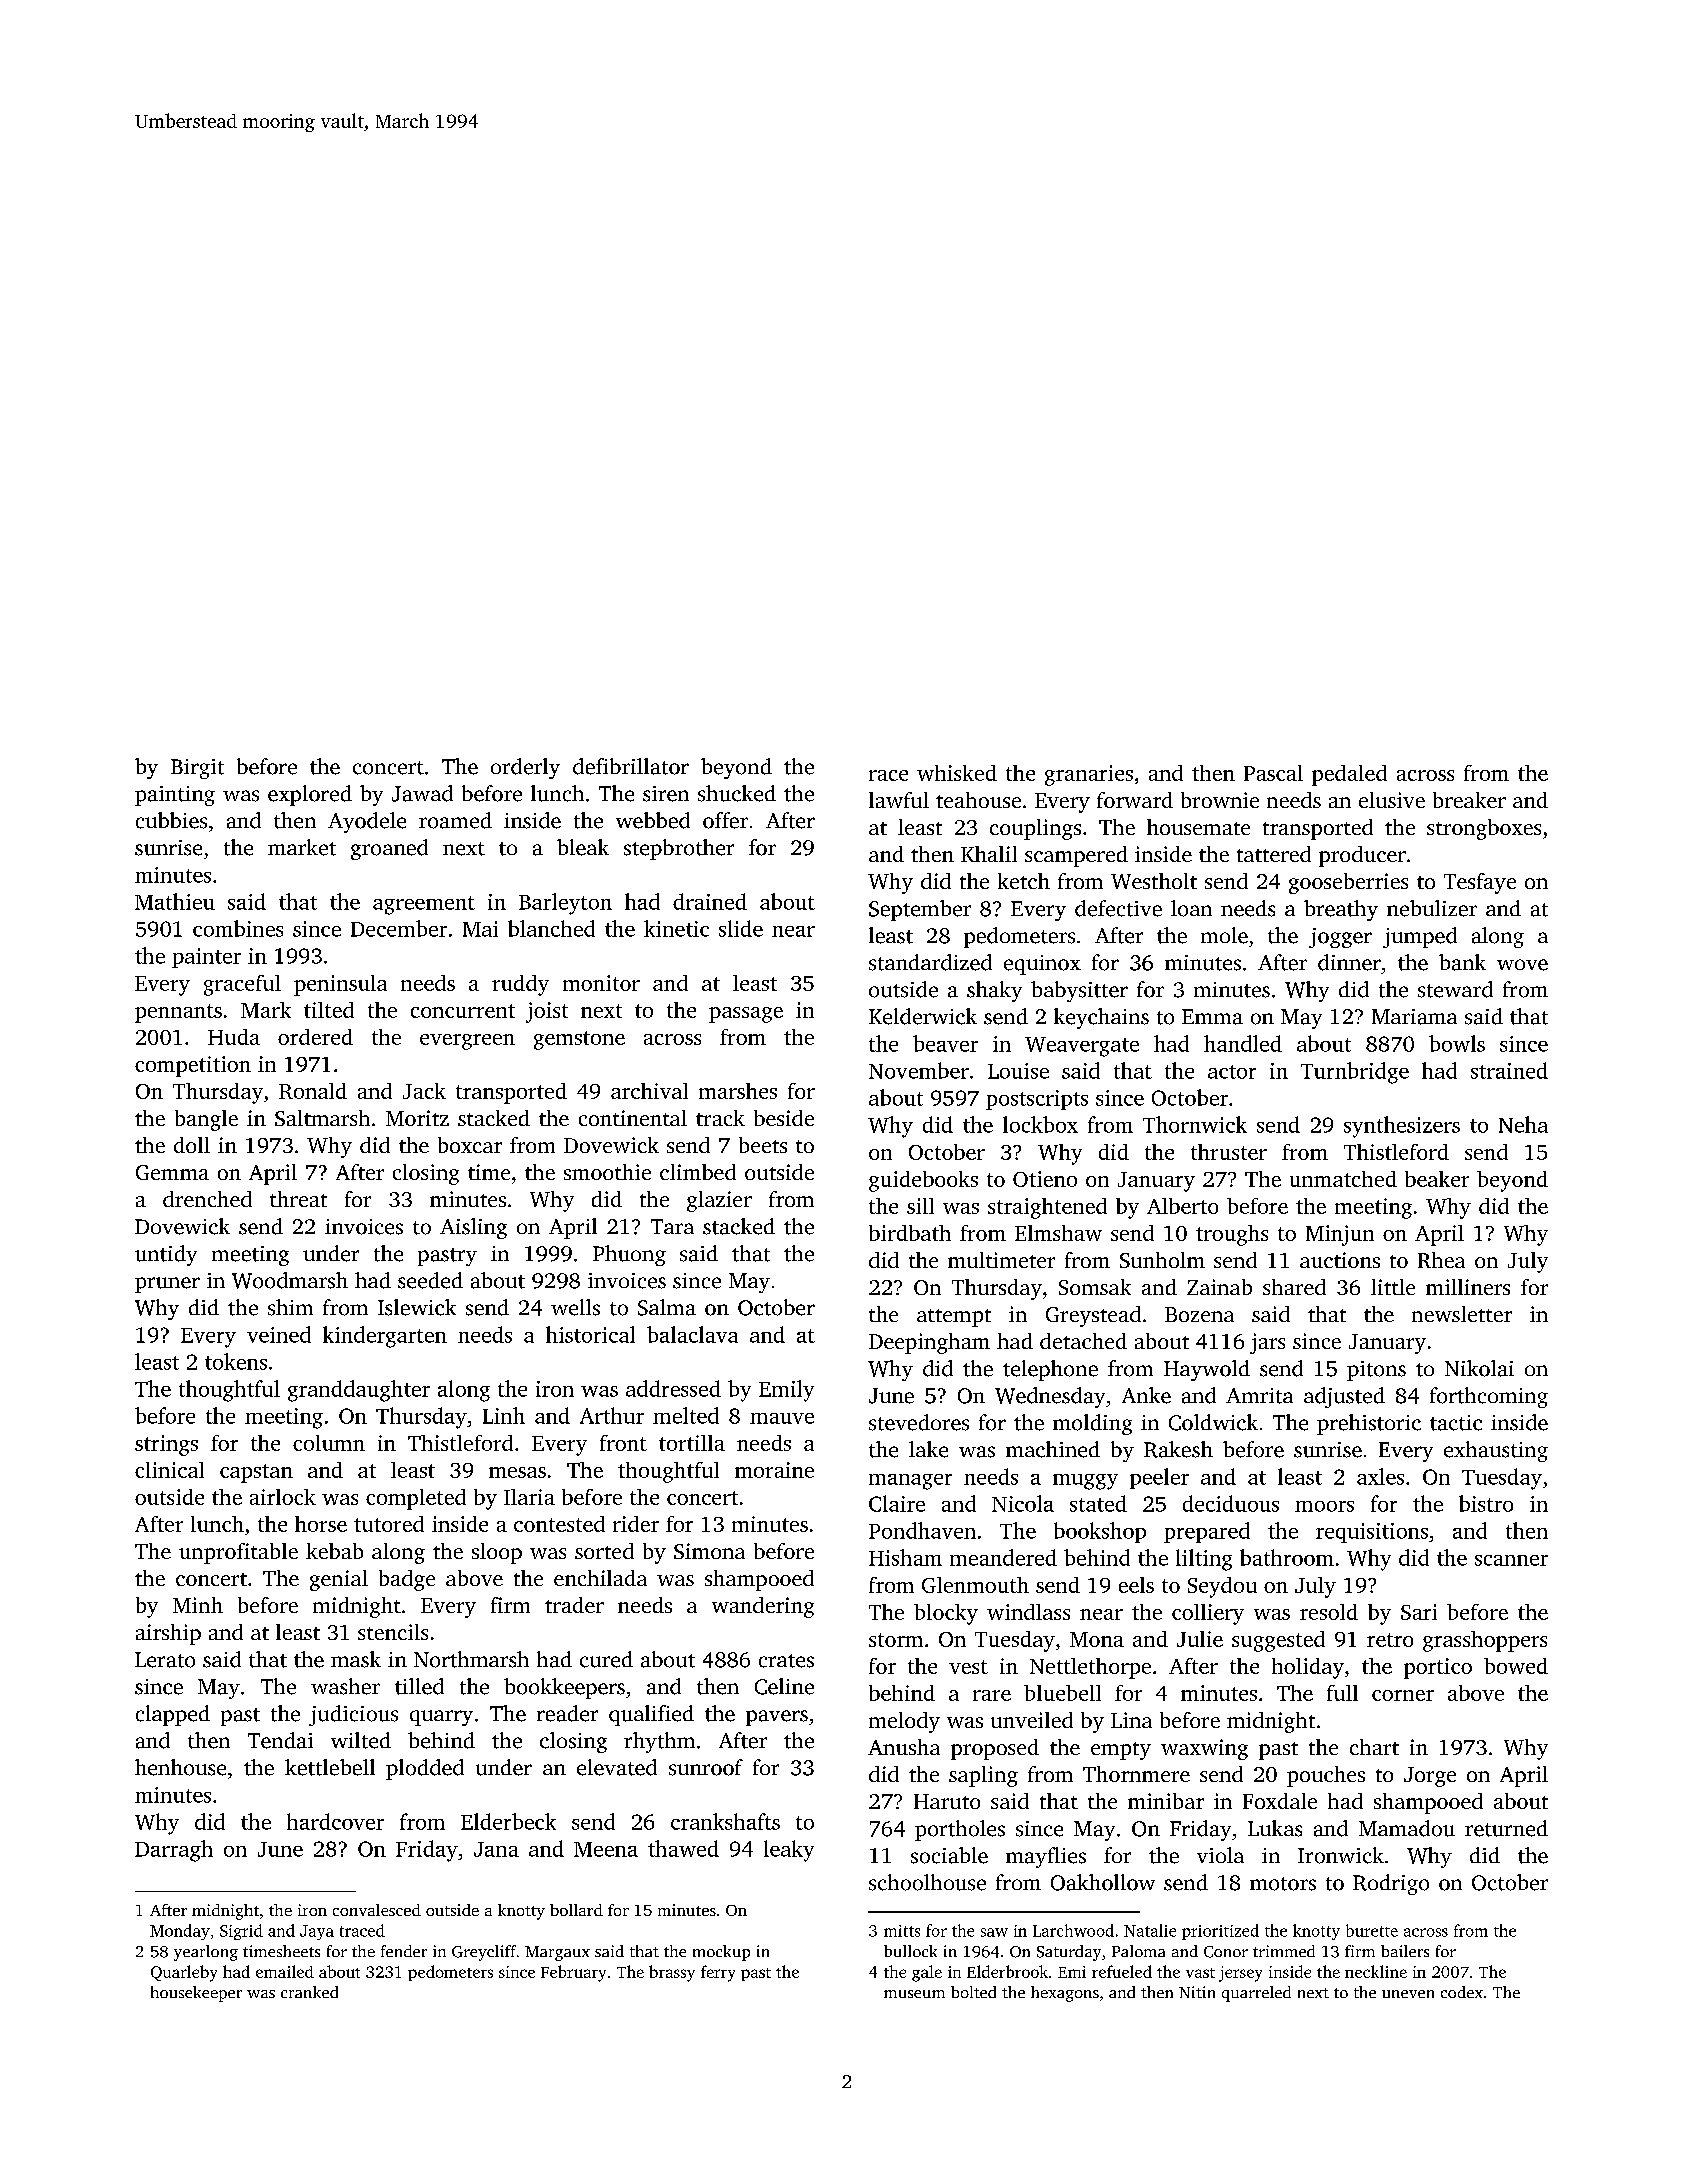 This page has height=2178, width=1683. Describe the element at coordinates (1340, 1260) in the page. I see `auctions` at that location.
